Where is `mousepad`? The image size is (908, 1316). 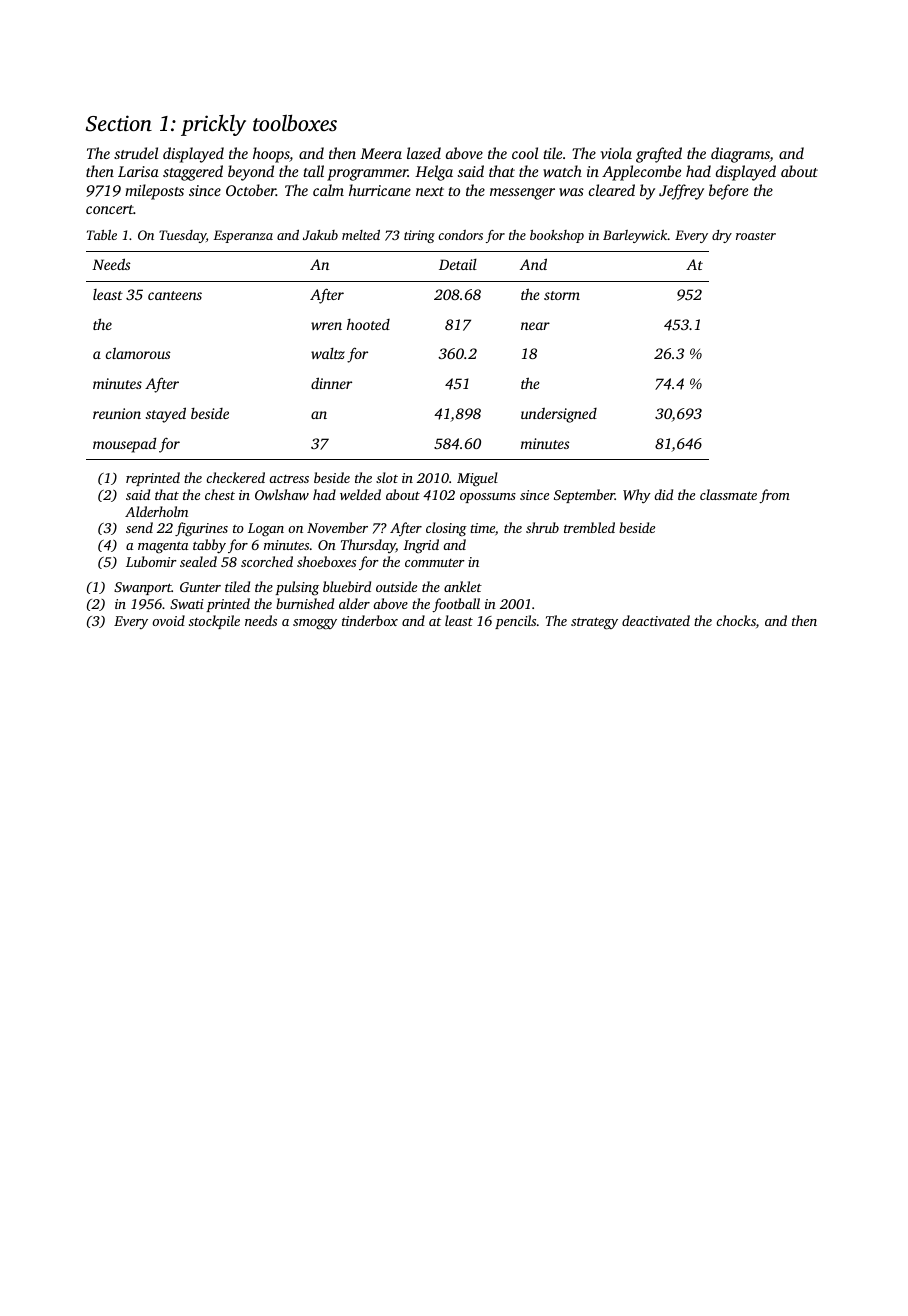 mousepad is located at coordinates (124, 445).
